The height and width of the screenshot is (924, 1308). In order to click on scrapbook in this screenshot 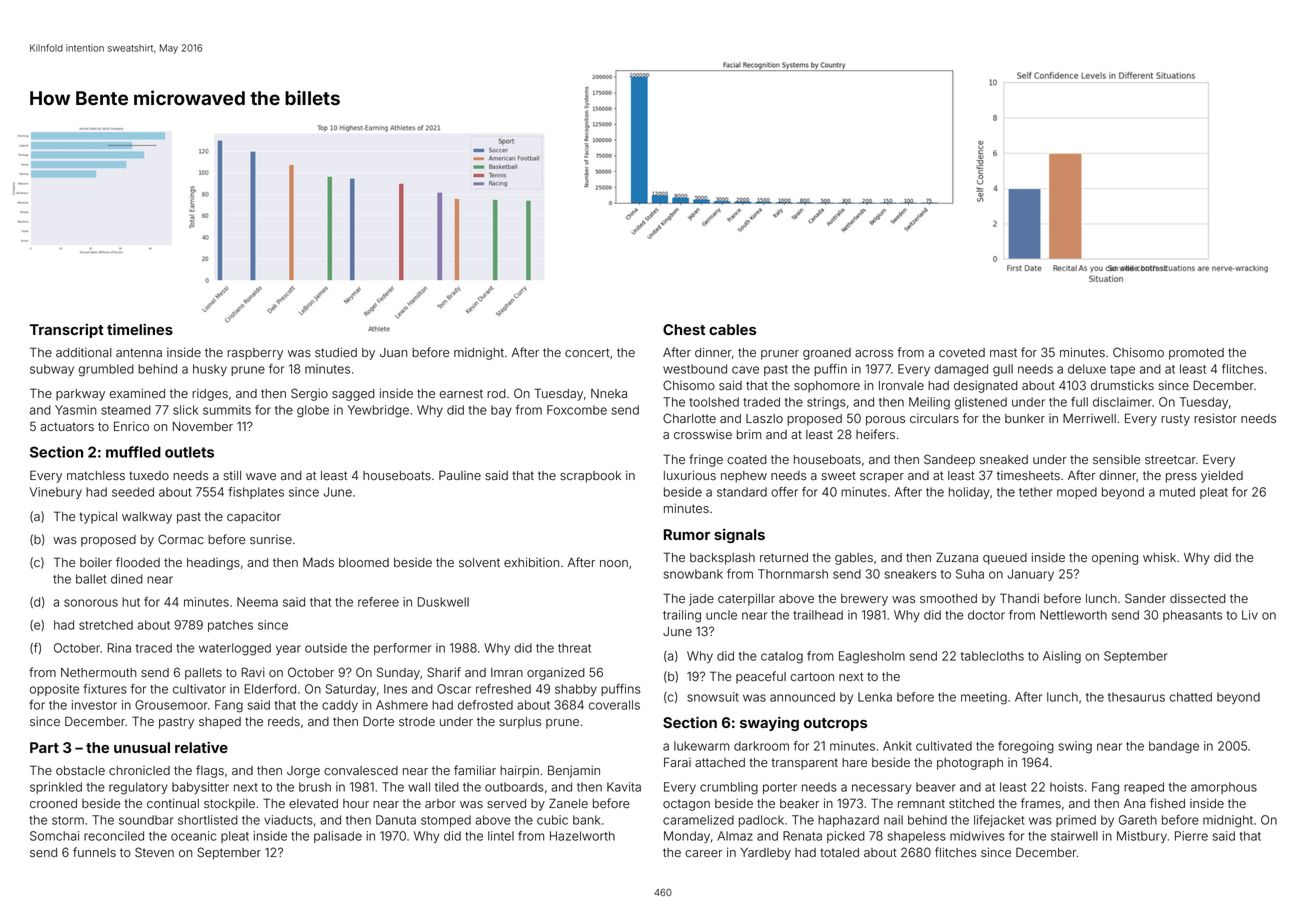, I will do `click(590, 477)`.
